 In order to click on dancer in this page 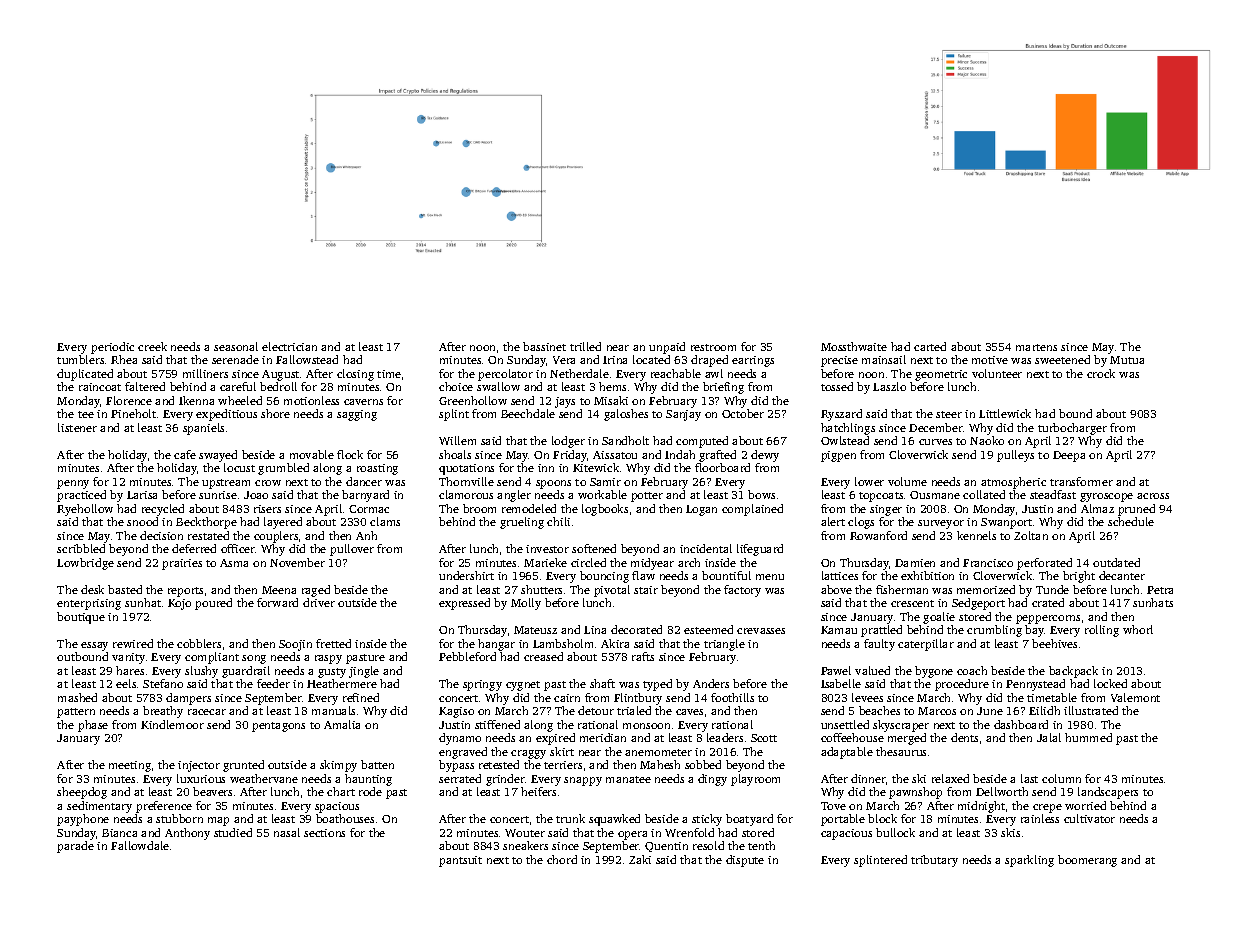, I will do `click(364, 481)`.
